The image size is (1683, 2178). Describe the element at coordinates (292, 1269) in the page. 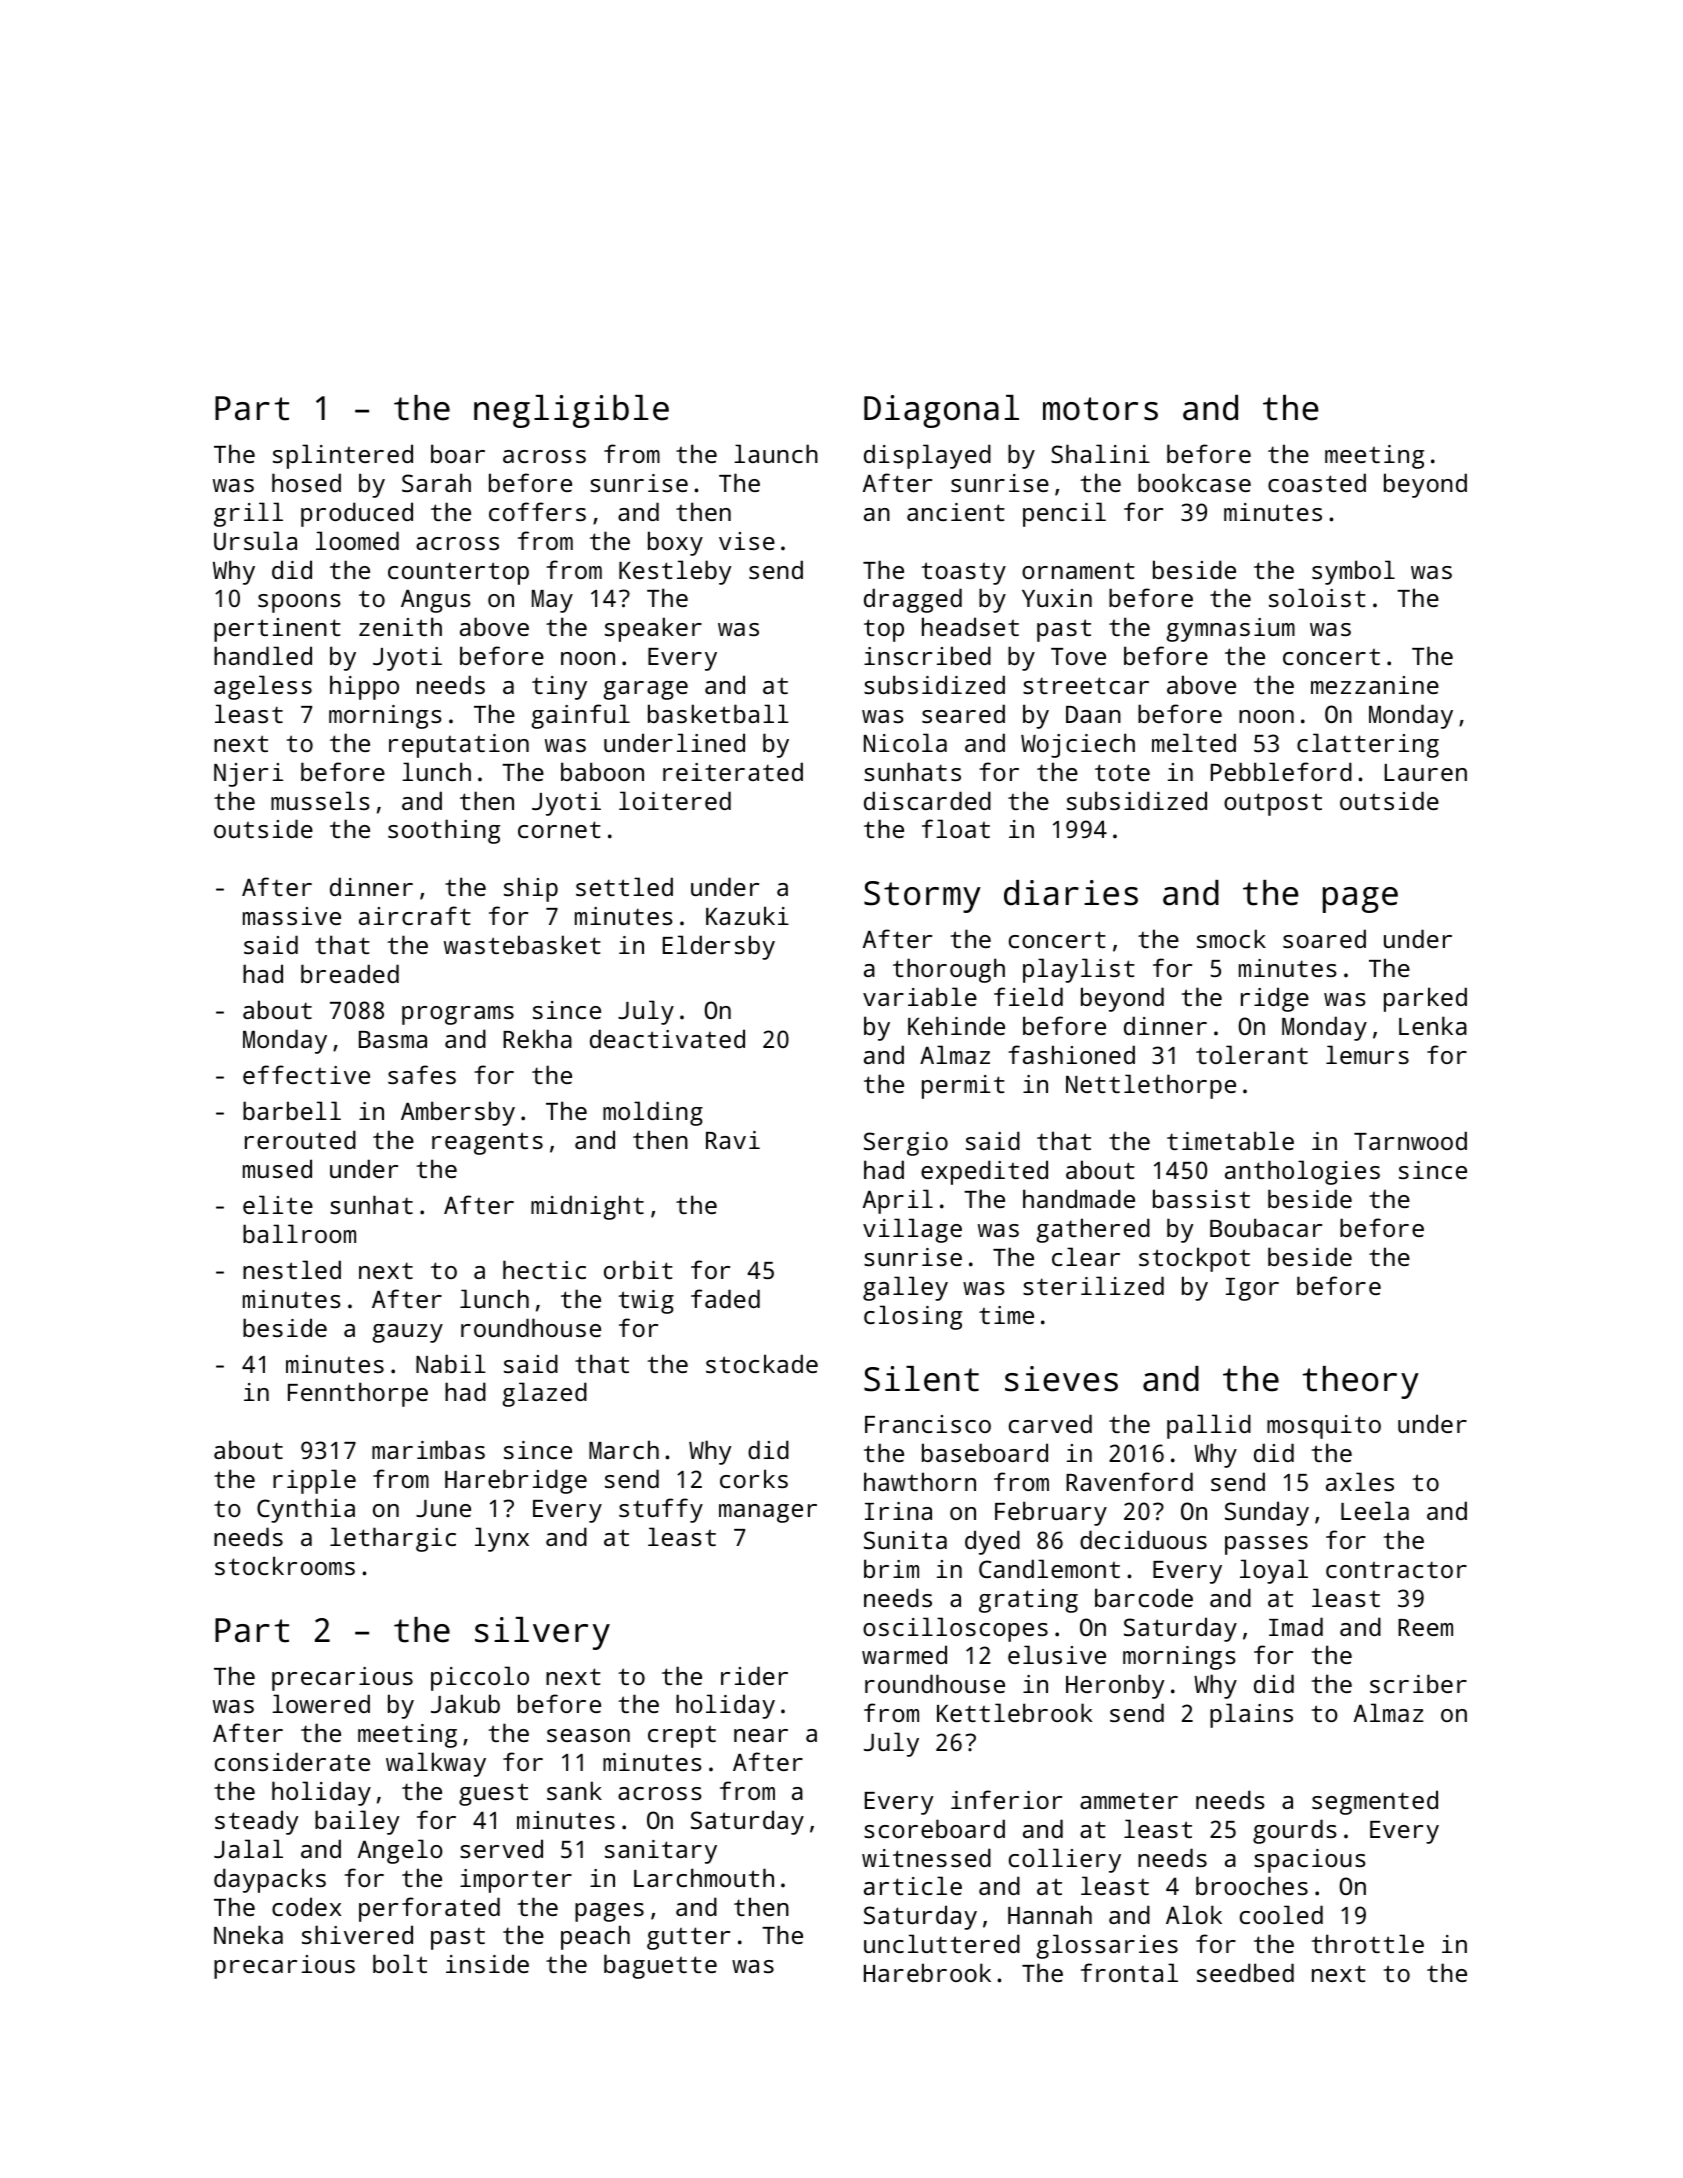

I see `nestled` at that location.
